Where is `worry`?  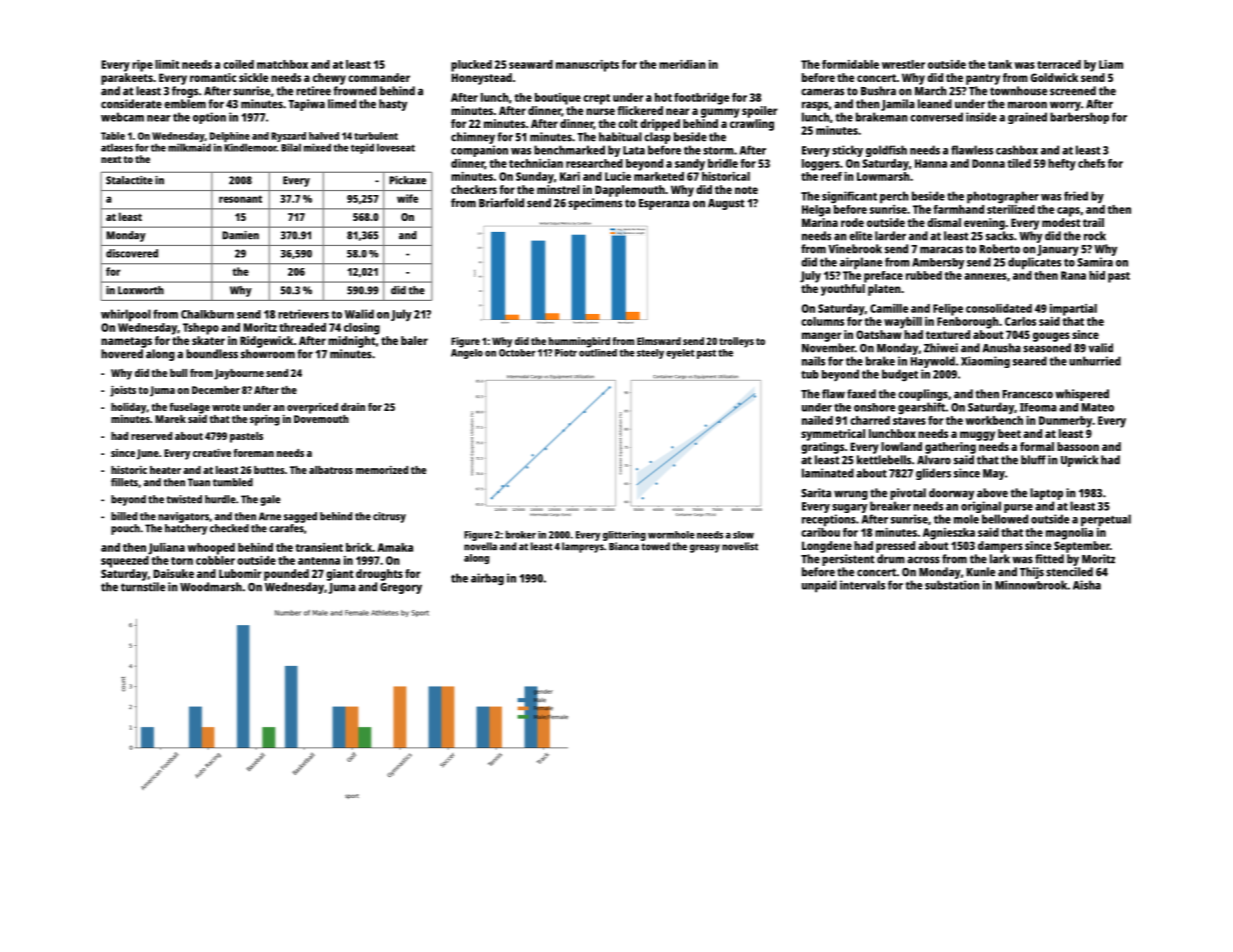
worry is located at coordinates (1065, 106).
